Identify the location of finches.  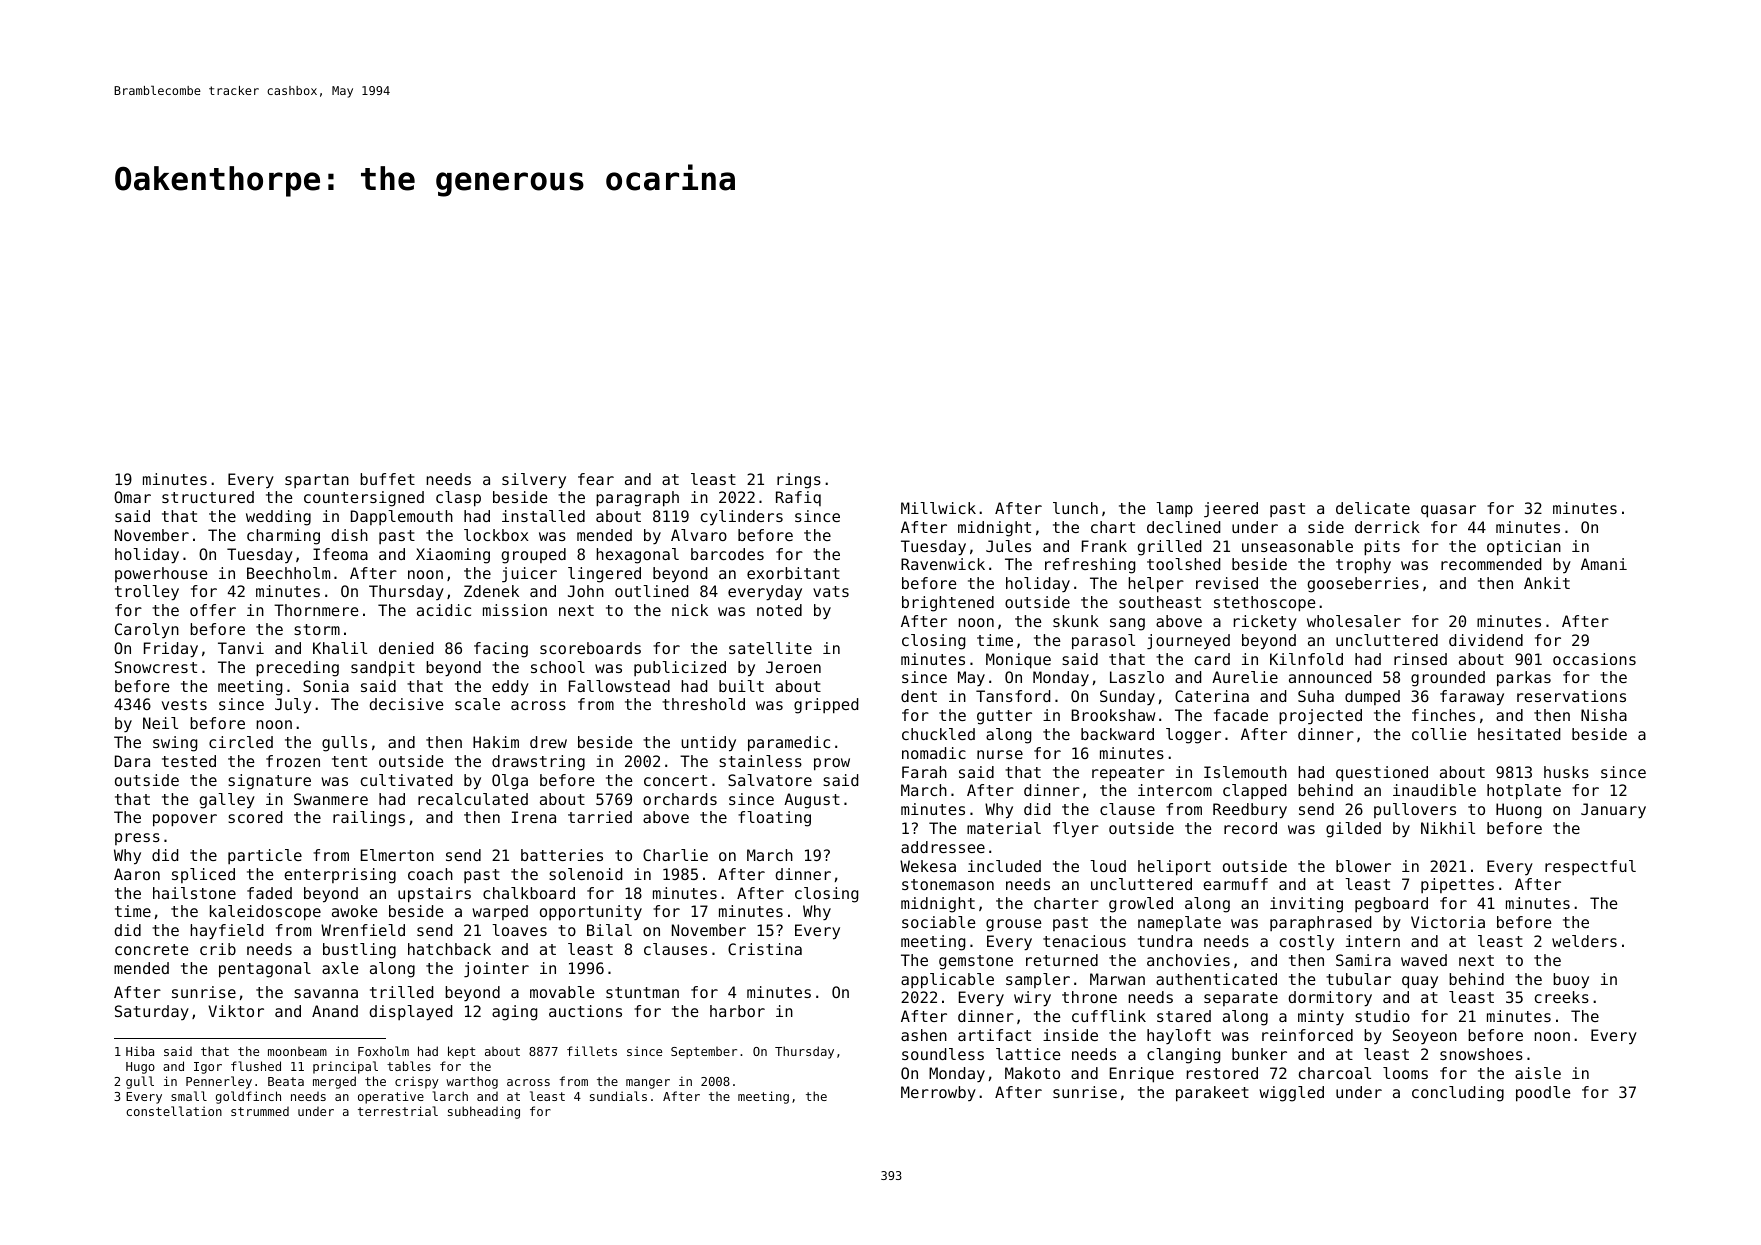
(1443, 715).
